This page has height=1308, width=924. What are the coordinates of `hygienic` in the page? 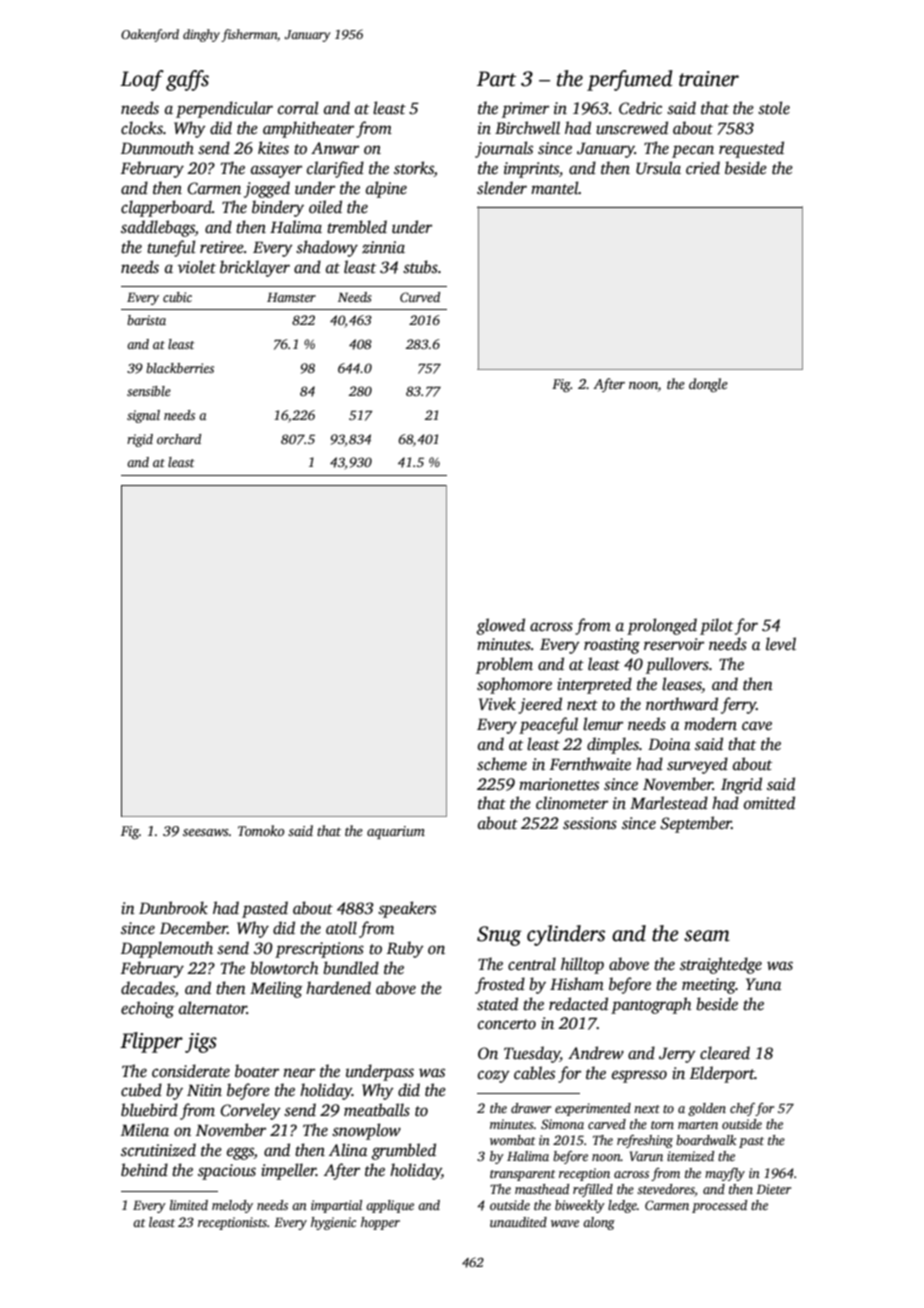 It's located at (333, 1223).
